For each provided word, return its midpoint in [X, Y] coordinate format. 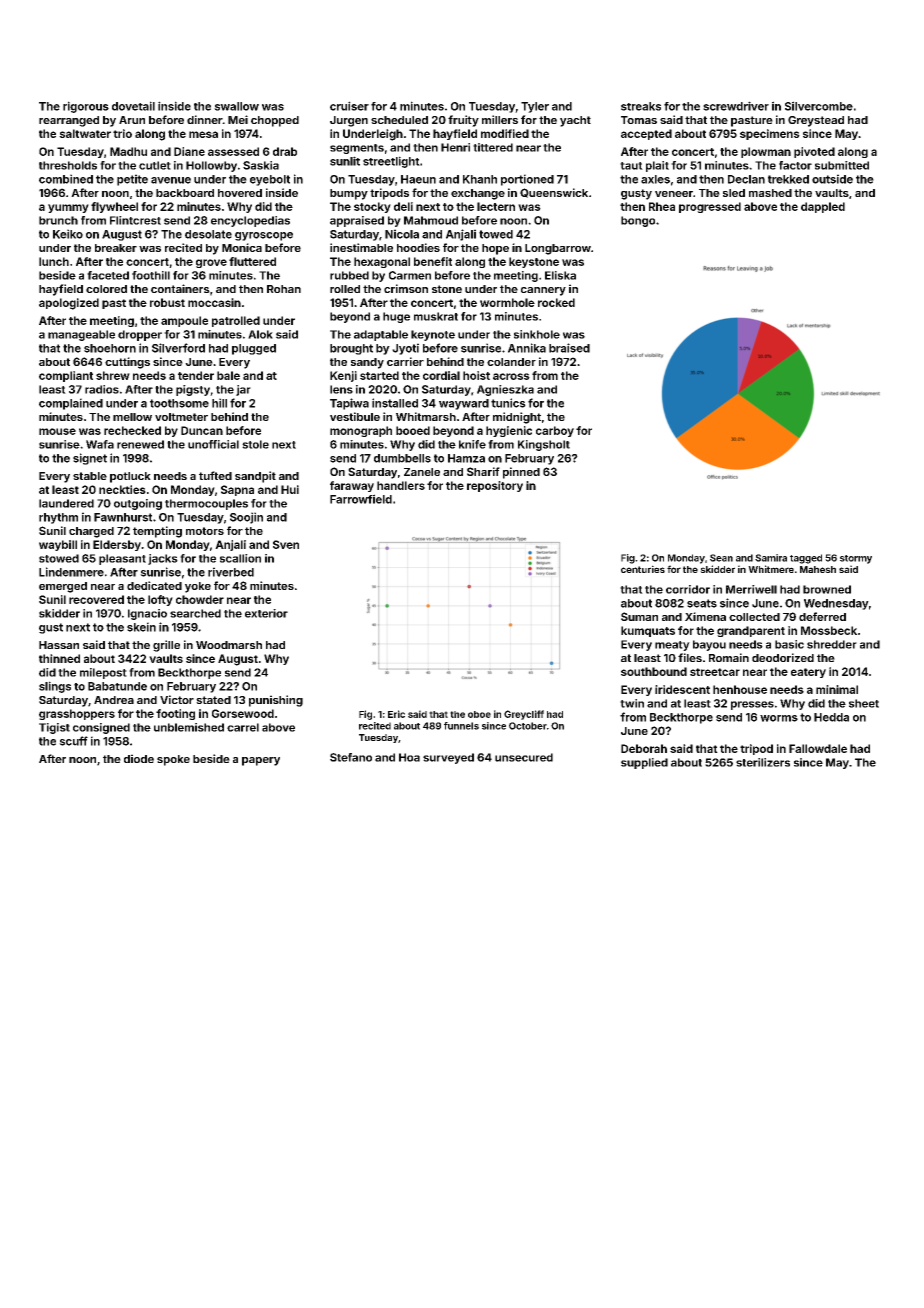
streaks [641, 106]
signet [90, 459]
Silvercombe [819, 106]
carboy [555, 431]
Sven [286, 544]
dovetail [133, 106]
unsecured [524, 757]
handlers [401, 485]
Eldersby [117, 545]
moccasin [214, 302]
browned [827, 589]
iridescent [682, 689]
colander [511, 362]
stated [213, 700]
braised [569, 348]
